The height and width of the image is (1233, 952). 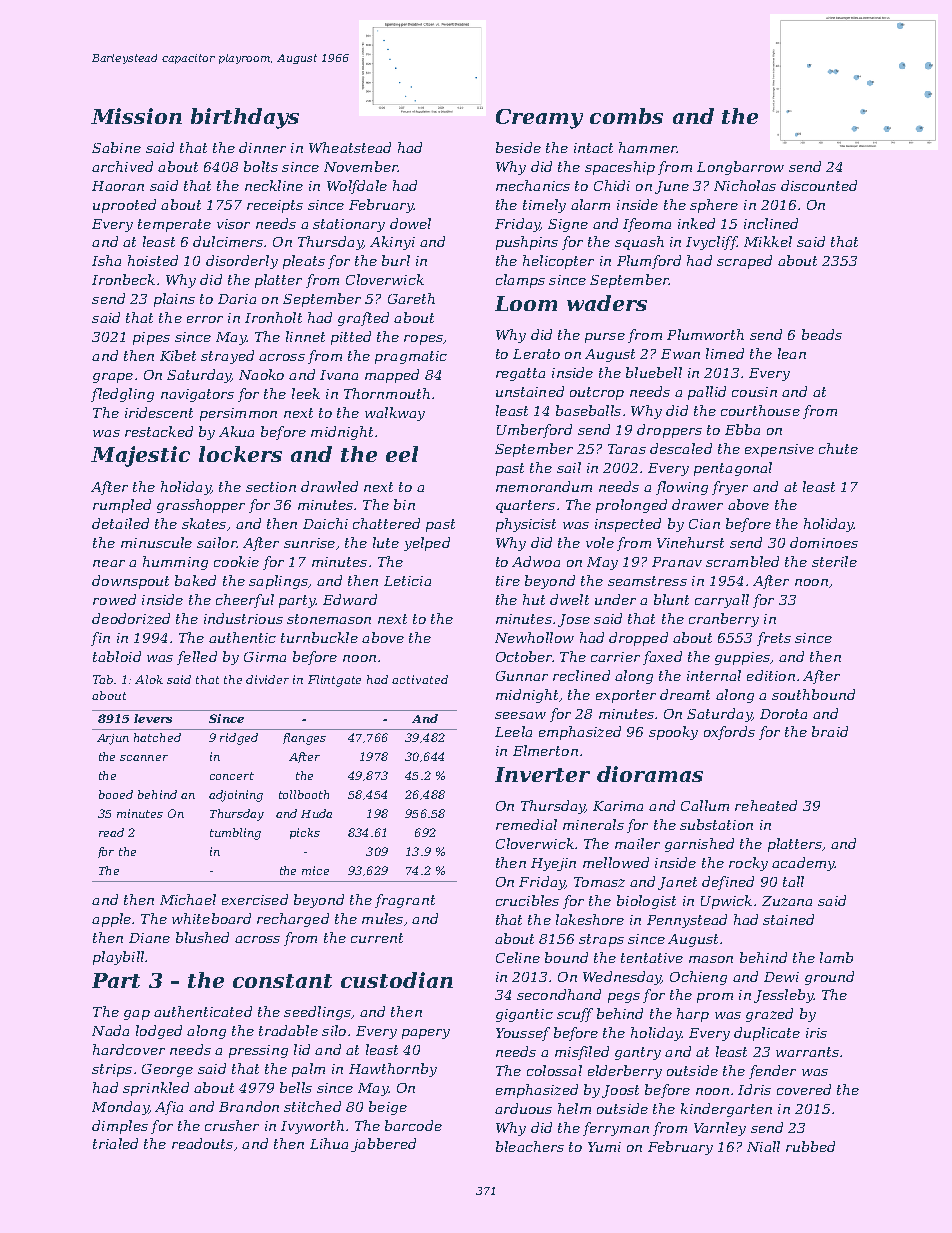 I want to click on rubbed, so click(x=810, y=1146).
